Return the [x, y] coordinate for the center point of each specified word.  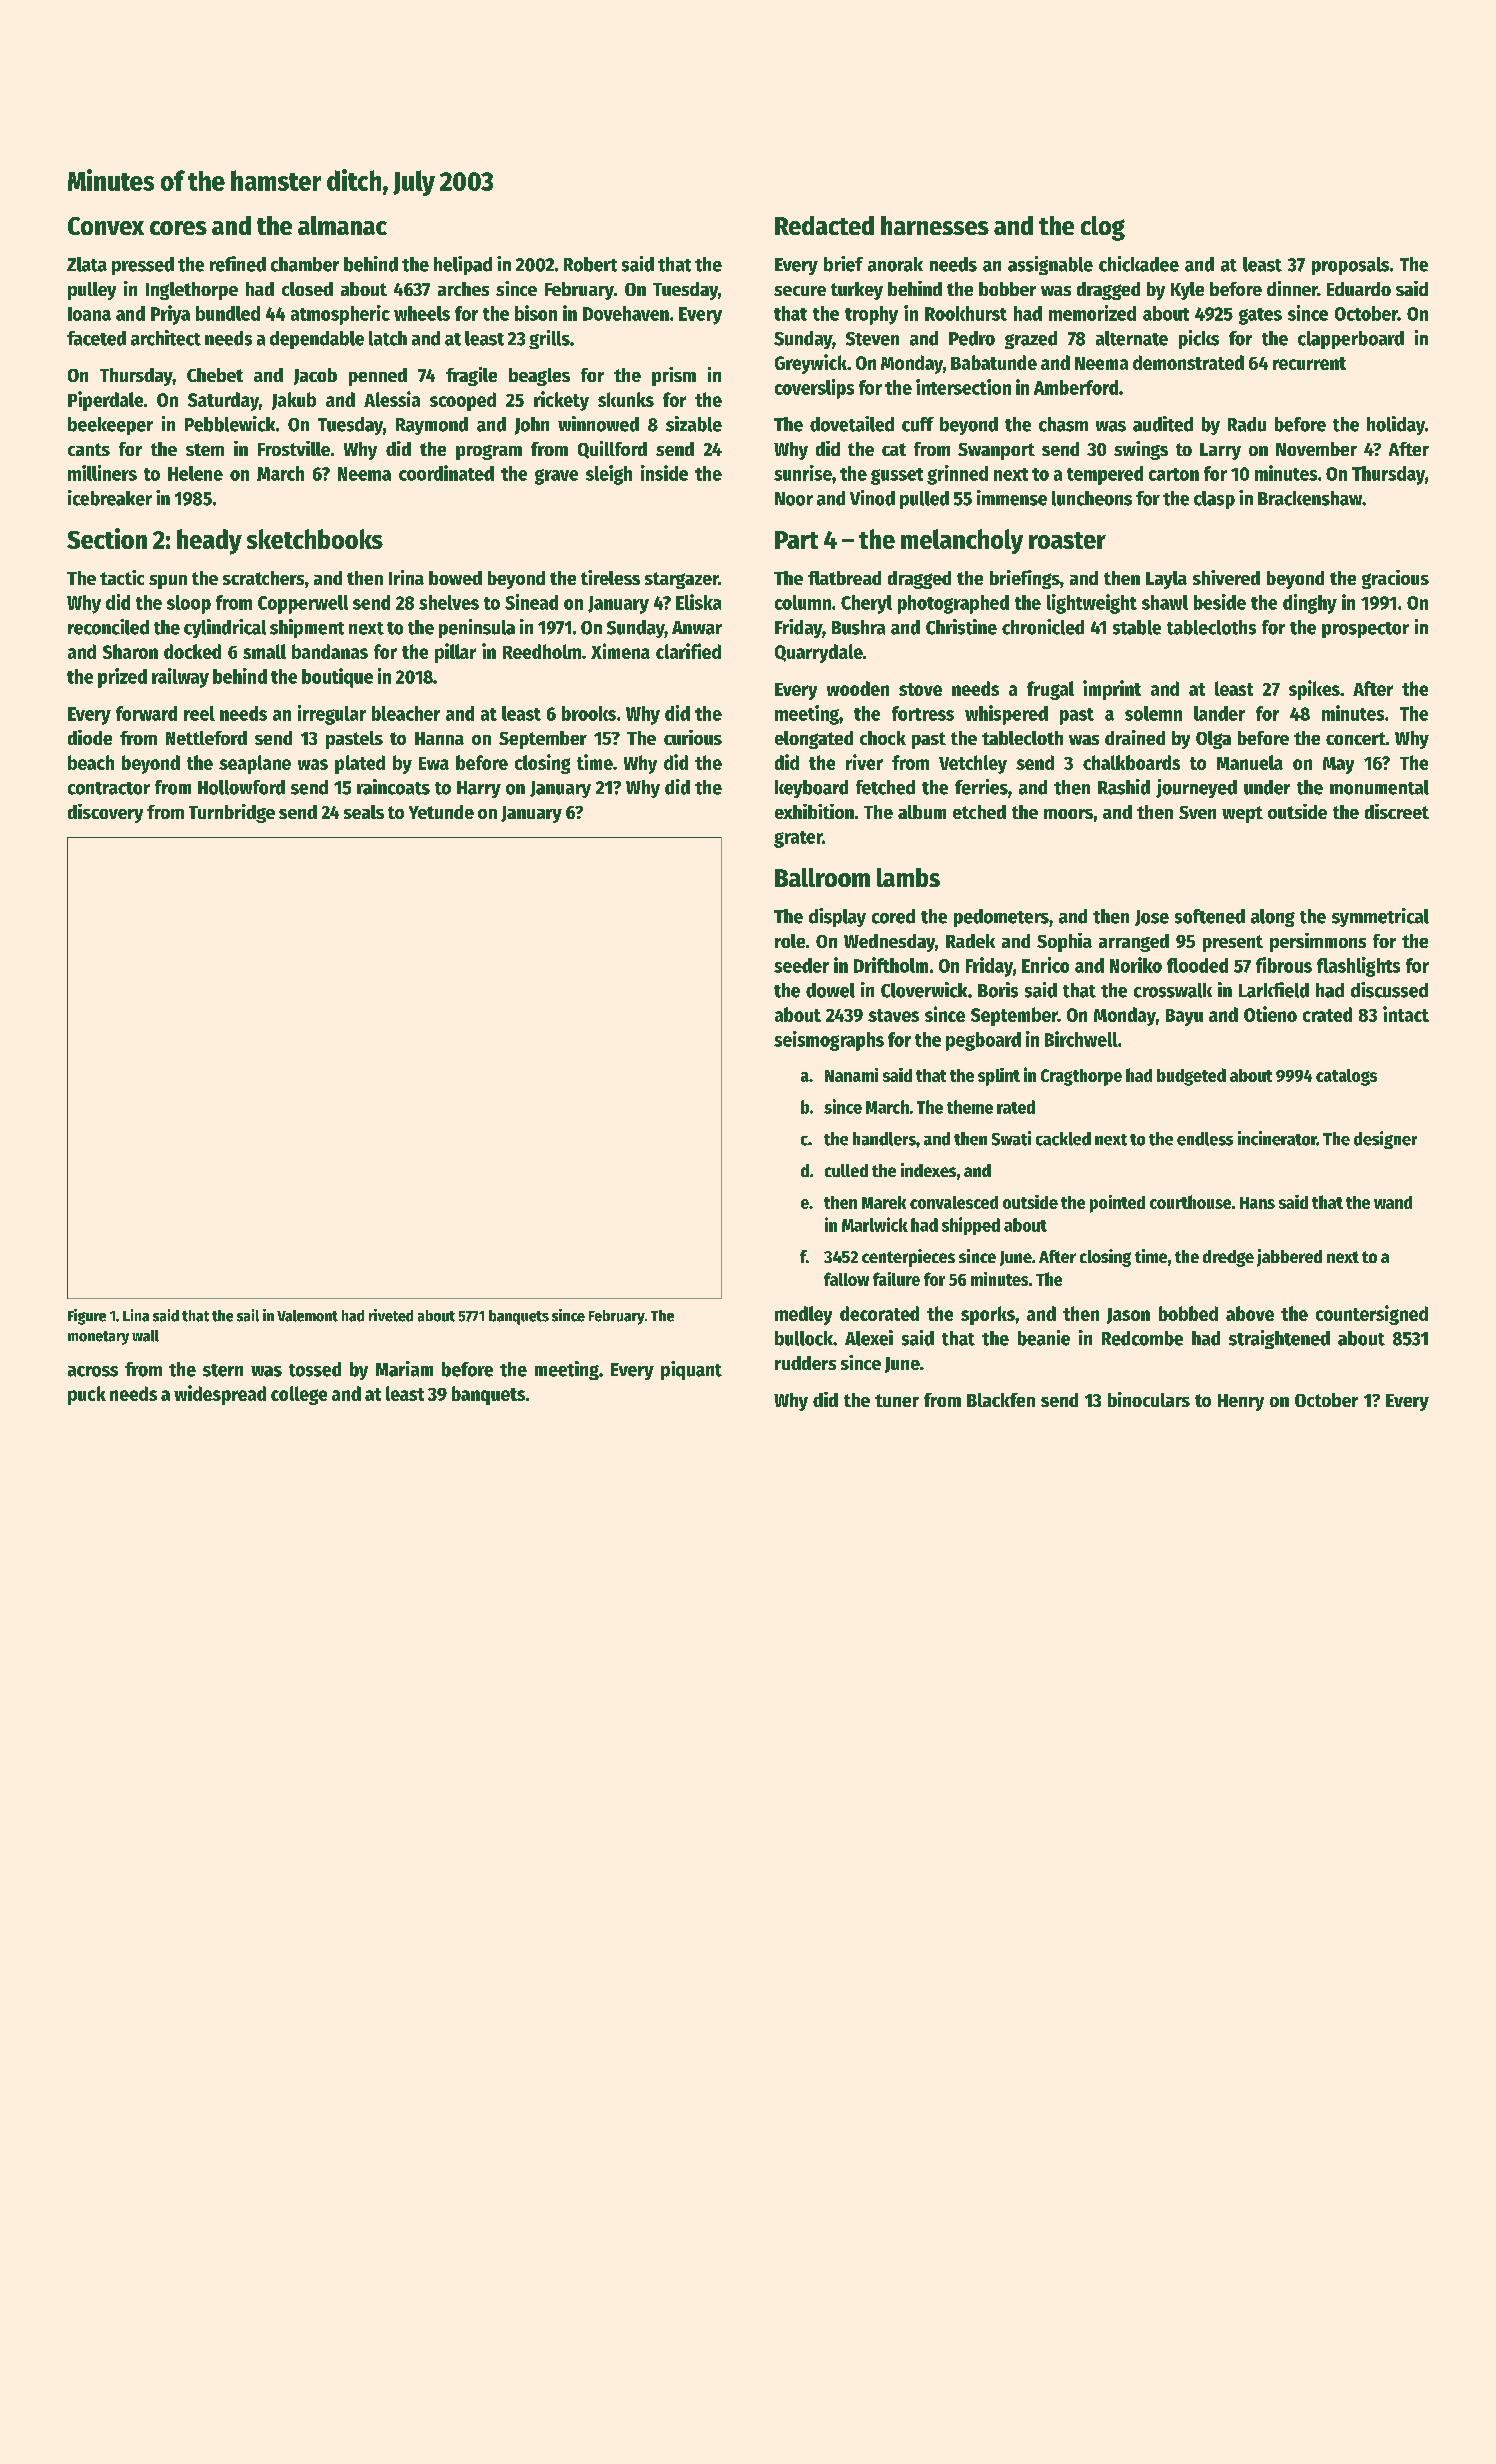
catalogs [1346, 1077]
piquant [691, 1370]
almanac [342, 225]
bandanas [330, 651]
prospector [1365, 630]
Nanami [851, 1075]
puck [87, 1395]
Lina [136, 1315]
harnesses [935, 225]
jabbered [1289, 1258]
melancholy [962, 541]
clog [1103, 228]
